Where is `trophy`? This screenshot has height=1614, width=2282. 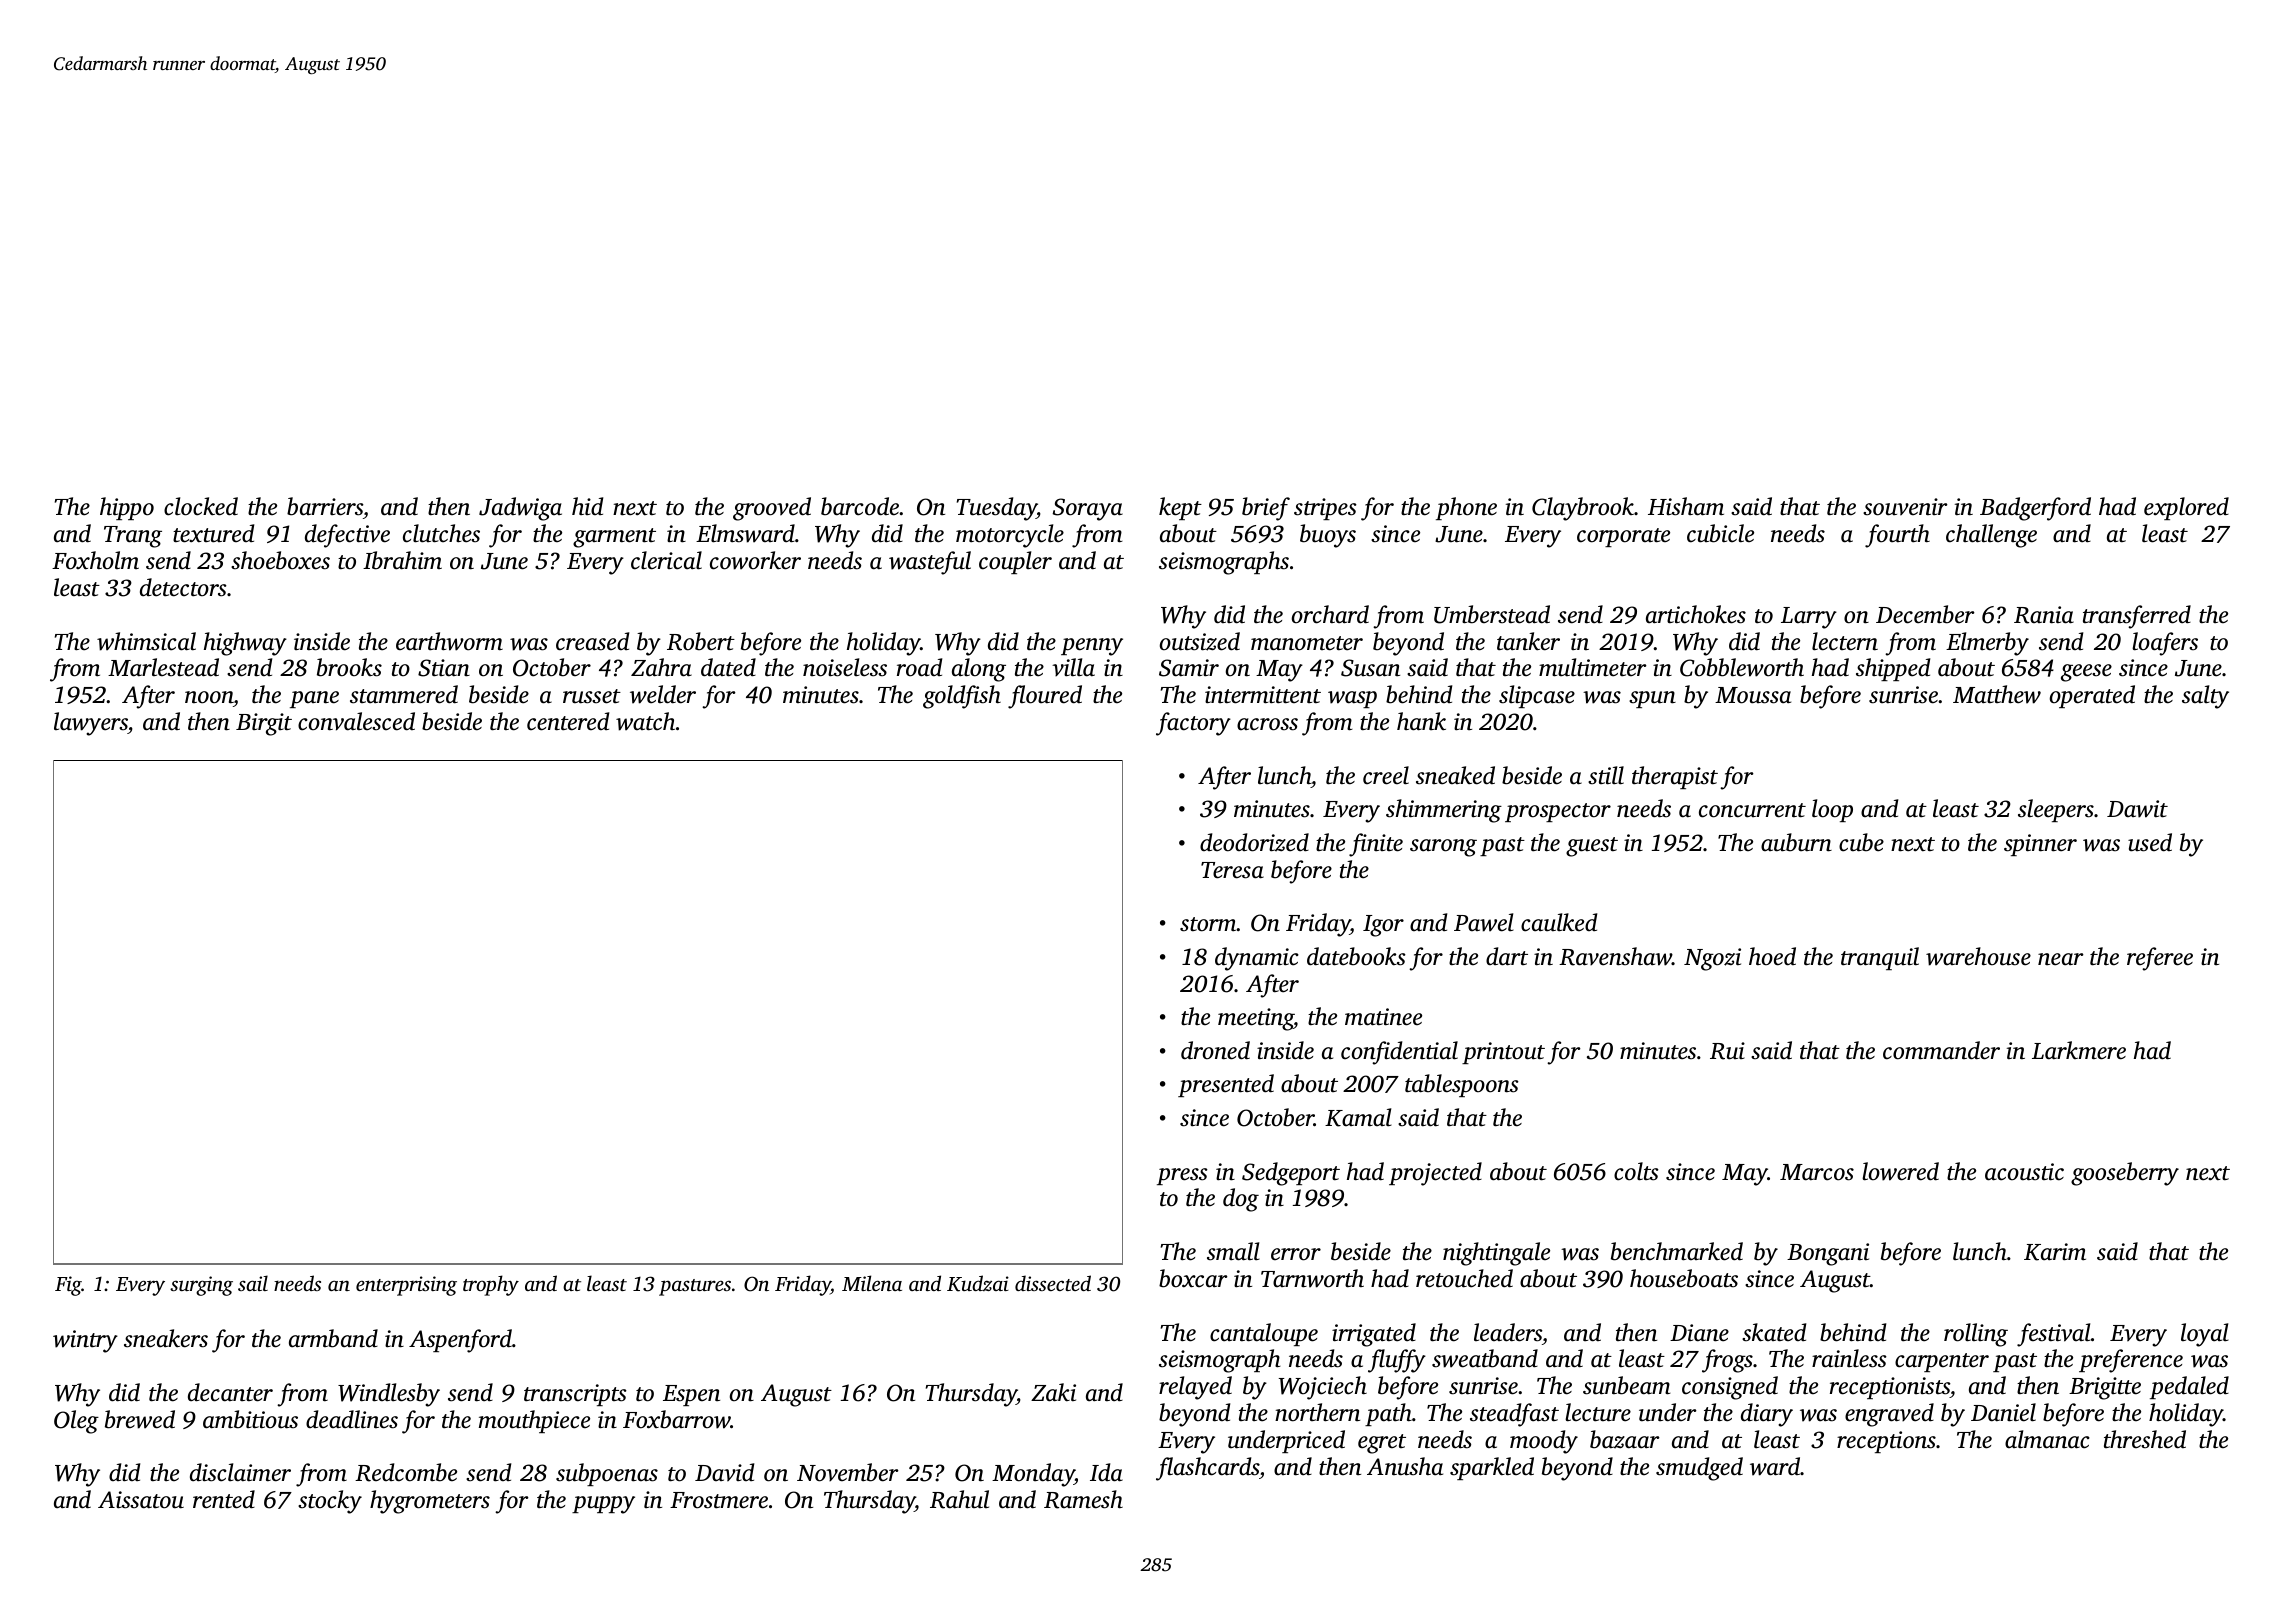 trophy is located at coordinates (491, 1285).
